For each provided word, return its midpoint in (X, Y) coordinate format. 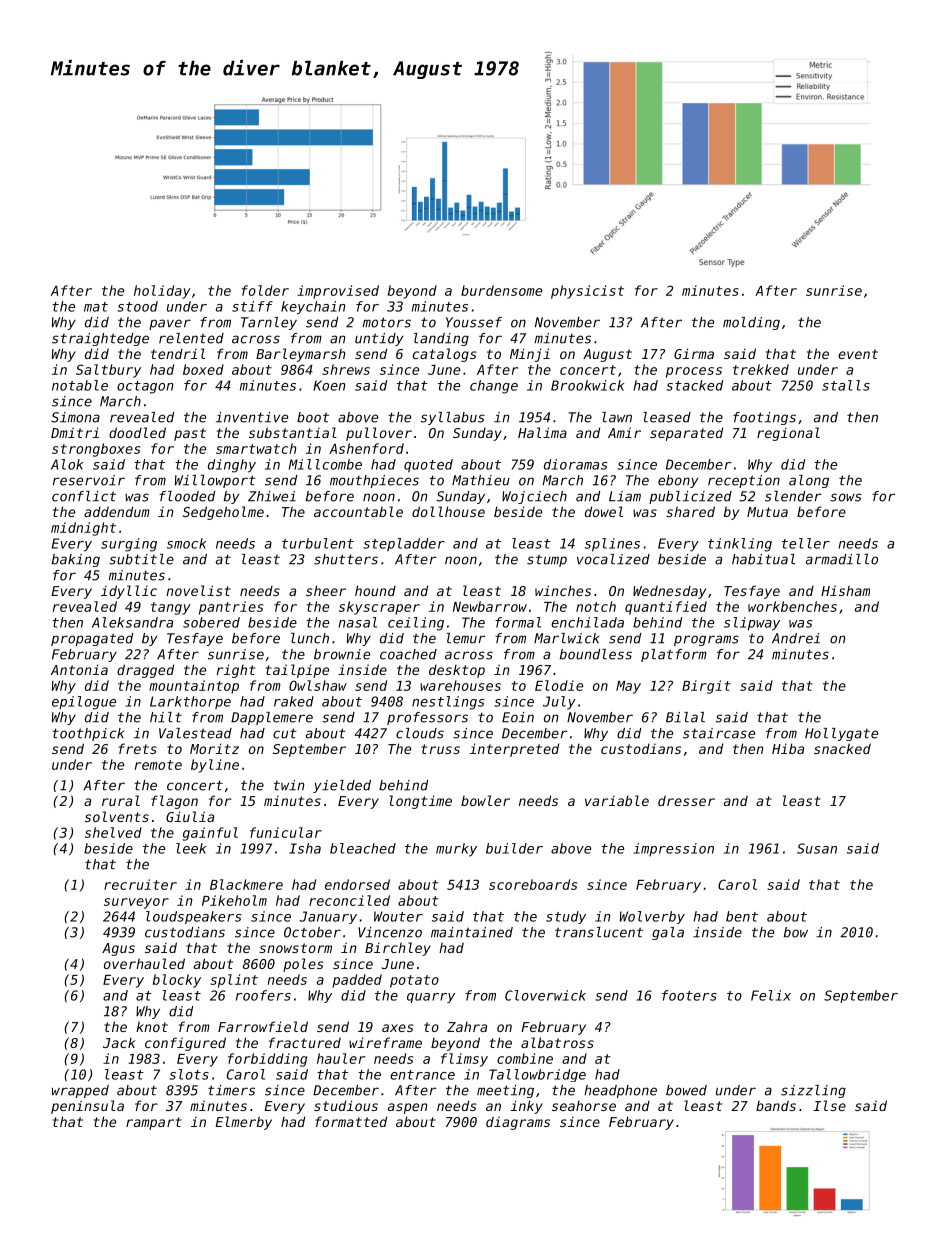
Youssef (474, 322)
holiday (162, 292)
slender (793, 496)
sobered (211, 622)
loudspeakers (194, 917)
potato (414, 981)
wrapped (80, 1091)
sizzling (813, 1091)
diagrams (518, 1123)
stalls (846, 385)
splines (612, 545)
